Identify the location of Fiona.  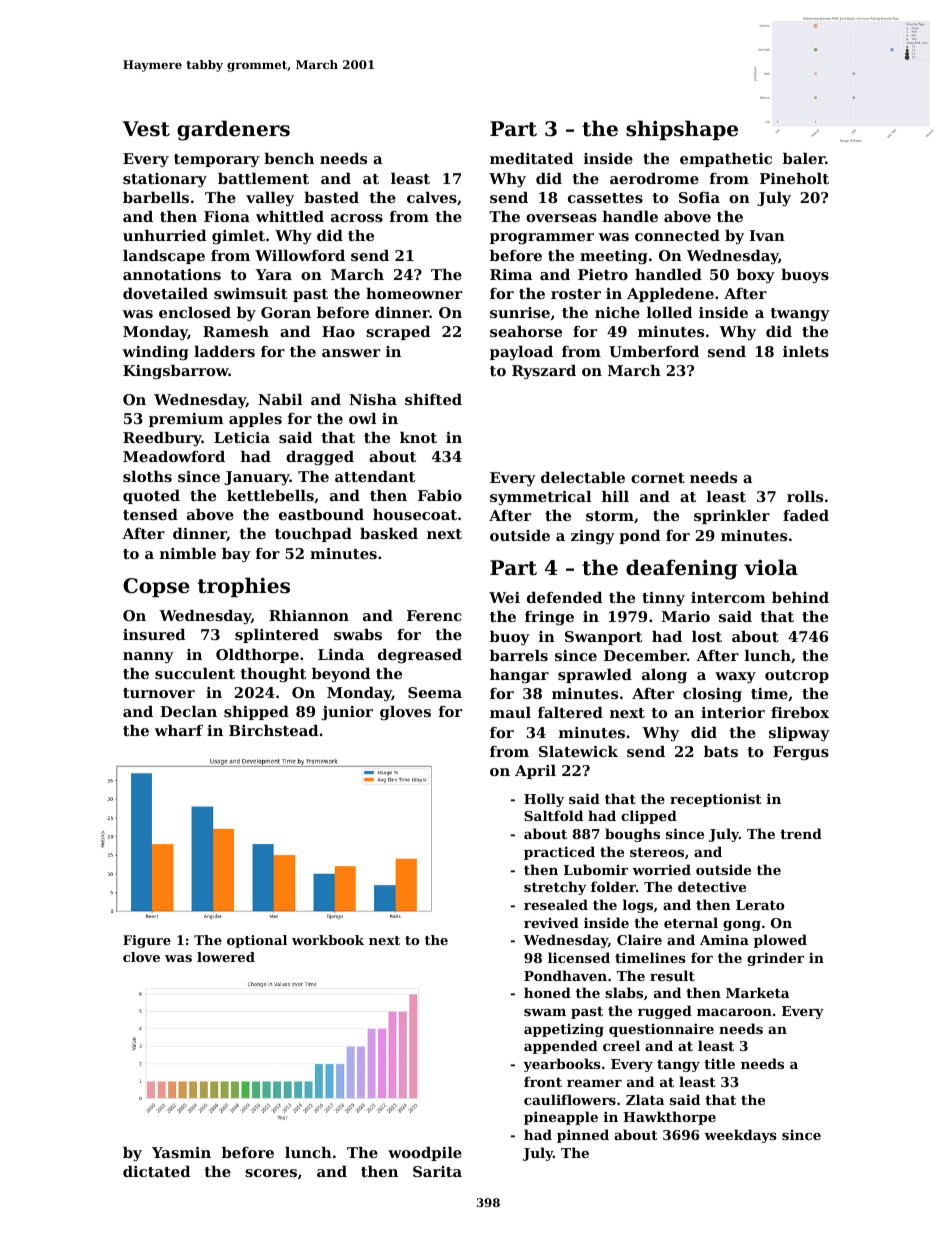
(227, 216).
